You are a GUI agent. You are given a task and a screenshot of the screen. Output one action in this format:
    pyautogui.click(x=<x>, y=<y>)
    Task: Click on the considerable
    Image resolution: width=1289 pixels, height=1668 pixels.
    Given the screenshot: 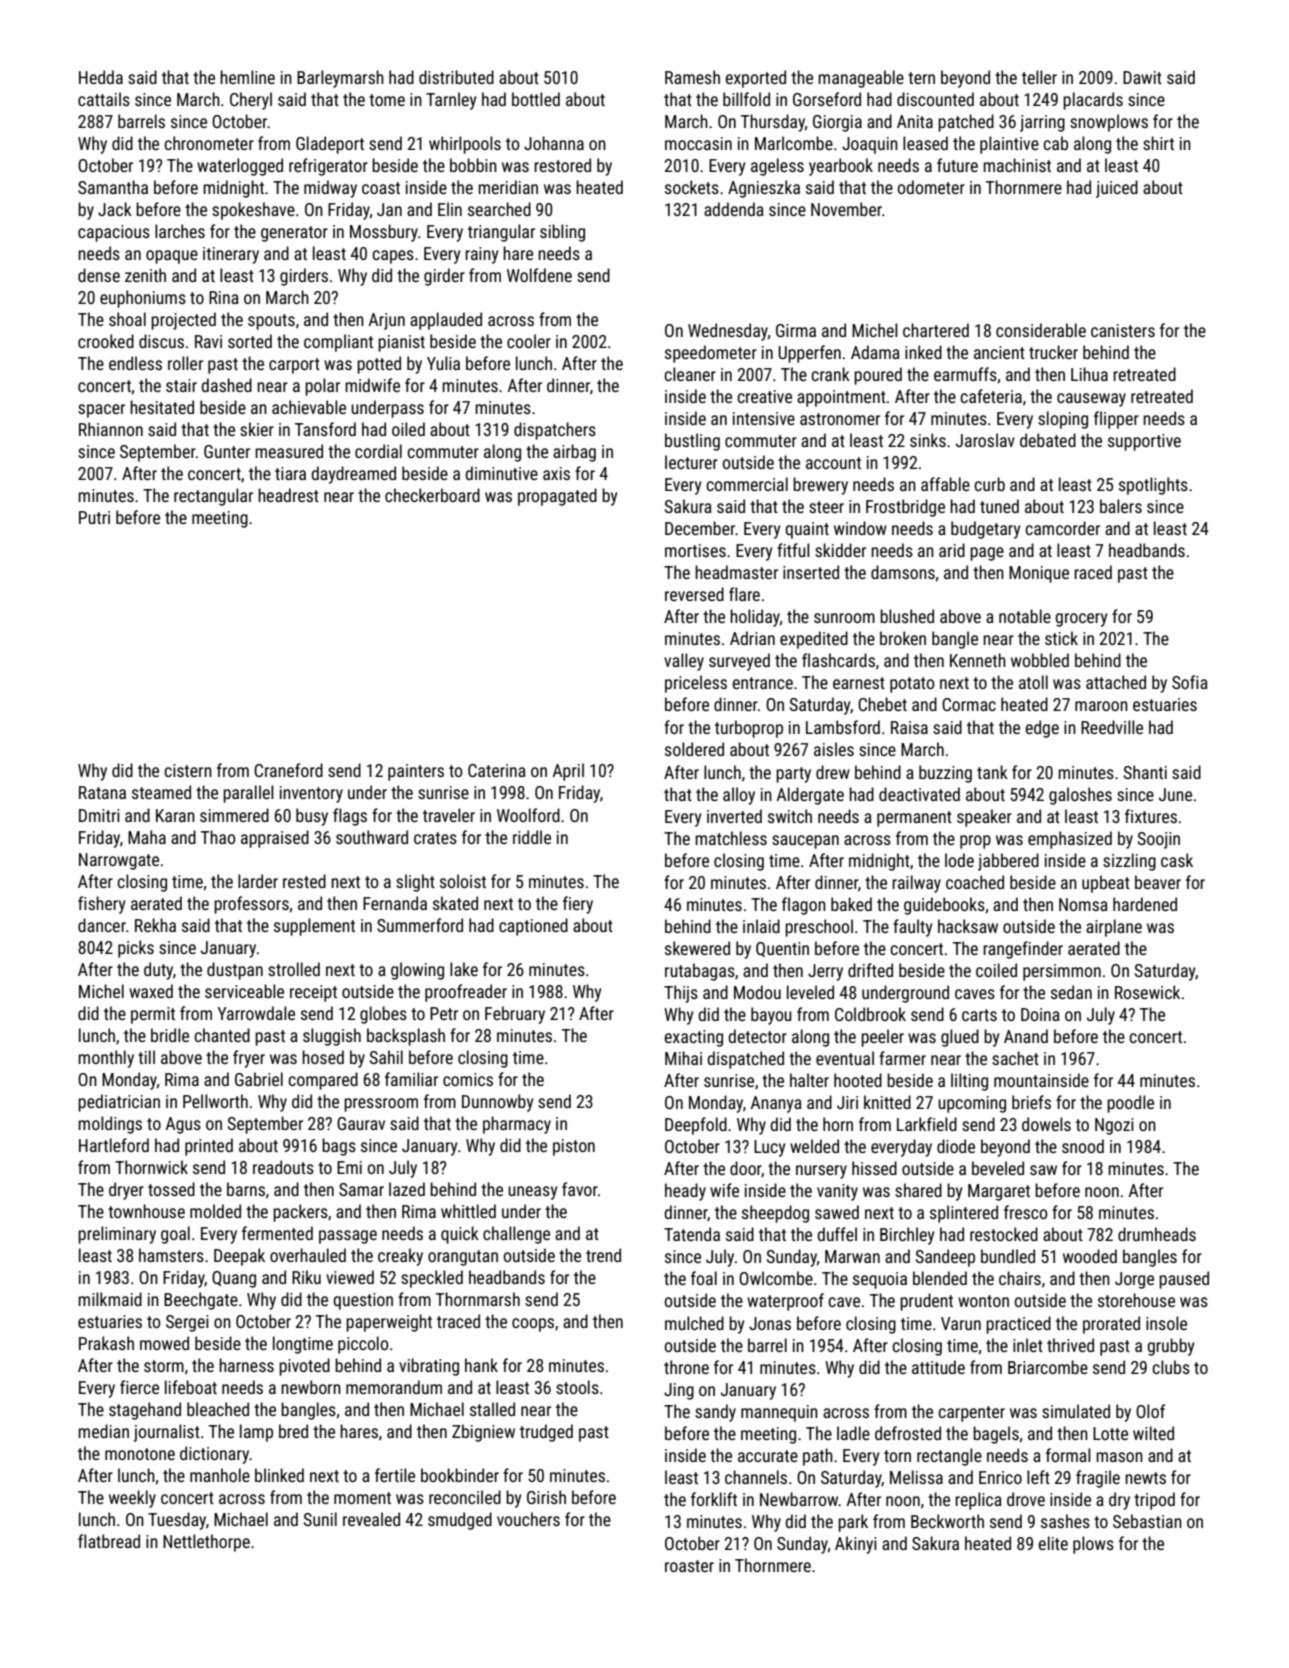 What is the action you would take?
    pyautogui.click(x=1041, y=330)
